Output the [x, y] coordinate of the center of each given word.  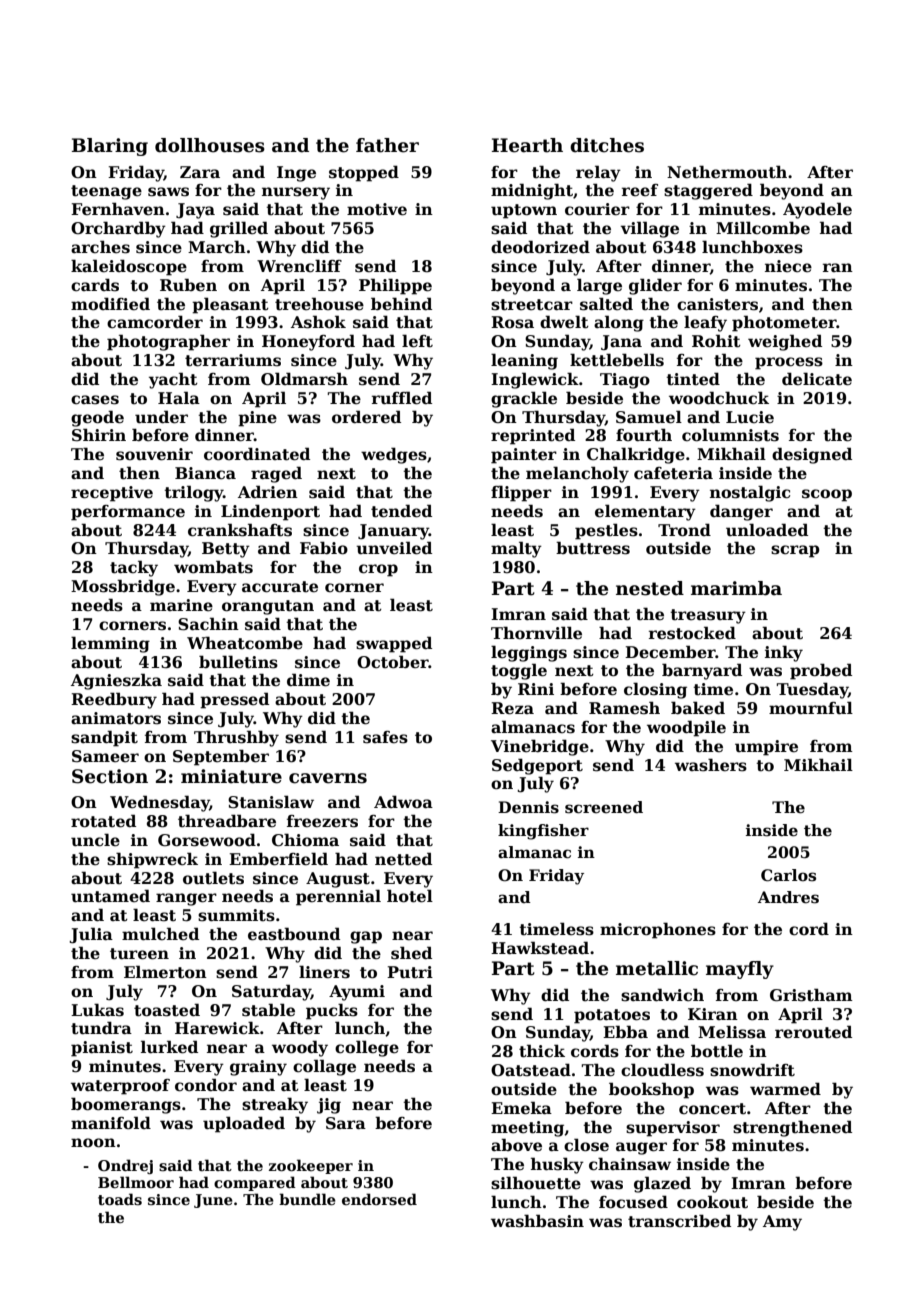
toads [120, 1199]
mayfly [740, 970]
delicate [817, 379]
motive [377, 209]
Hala [179, 397]
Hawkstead [540, 948]
